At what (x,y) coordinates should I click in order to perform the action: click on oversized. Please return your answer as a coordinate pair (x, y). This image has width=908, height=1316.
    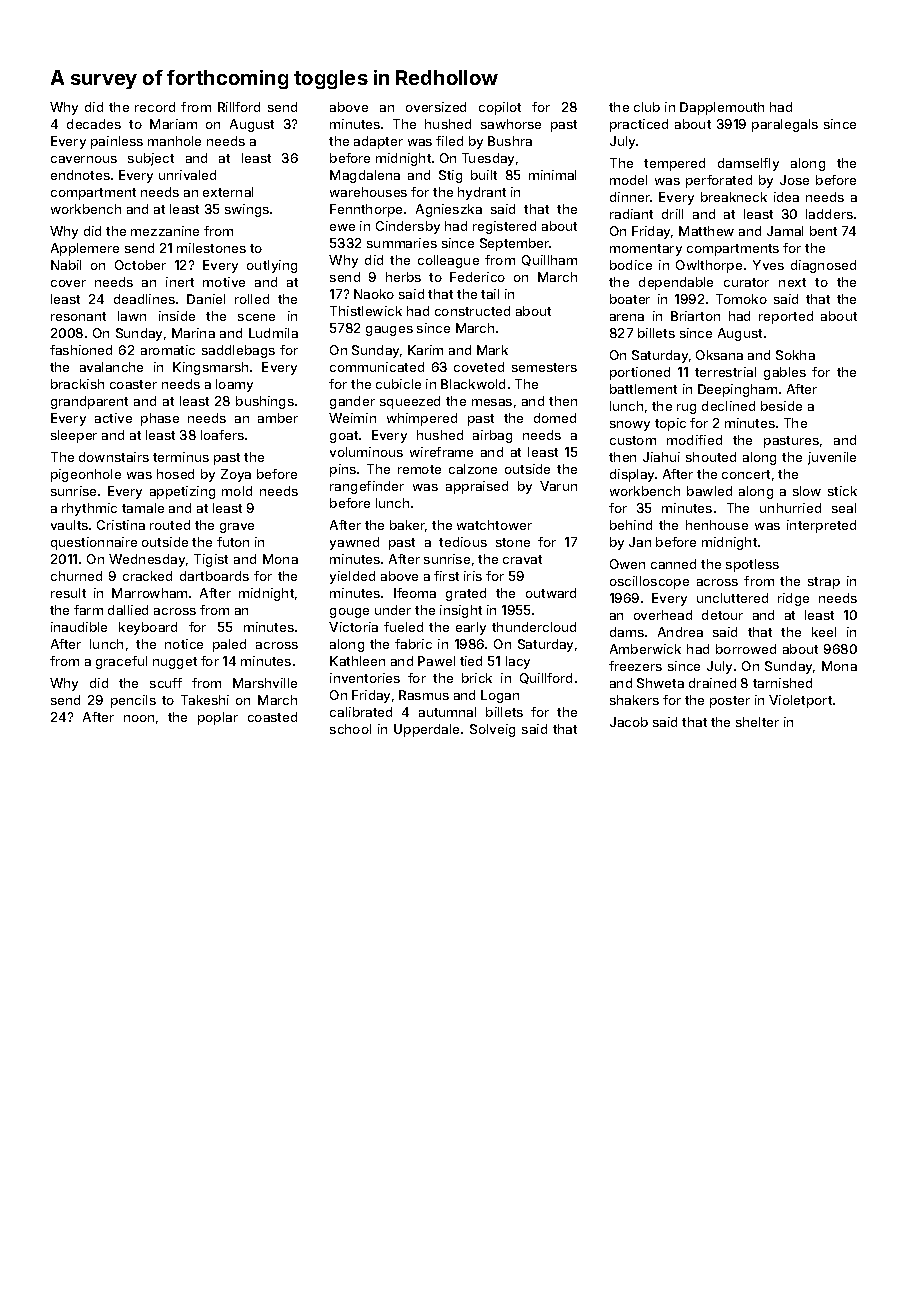
    Looking at the image, I should click on (436, 107).
